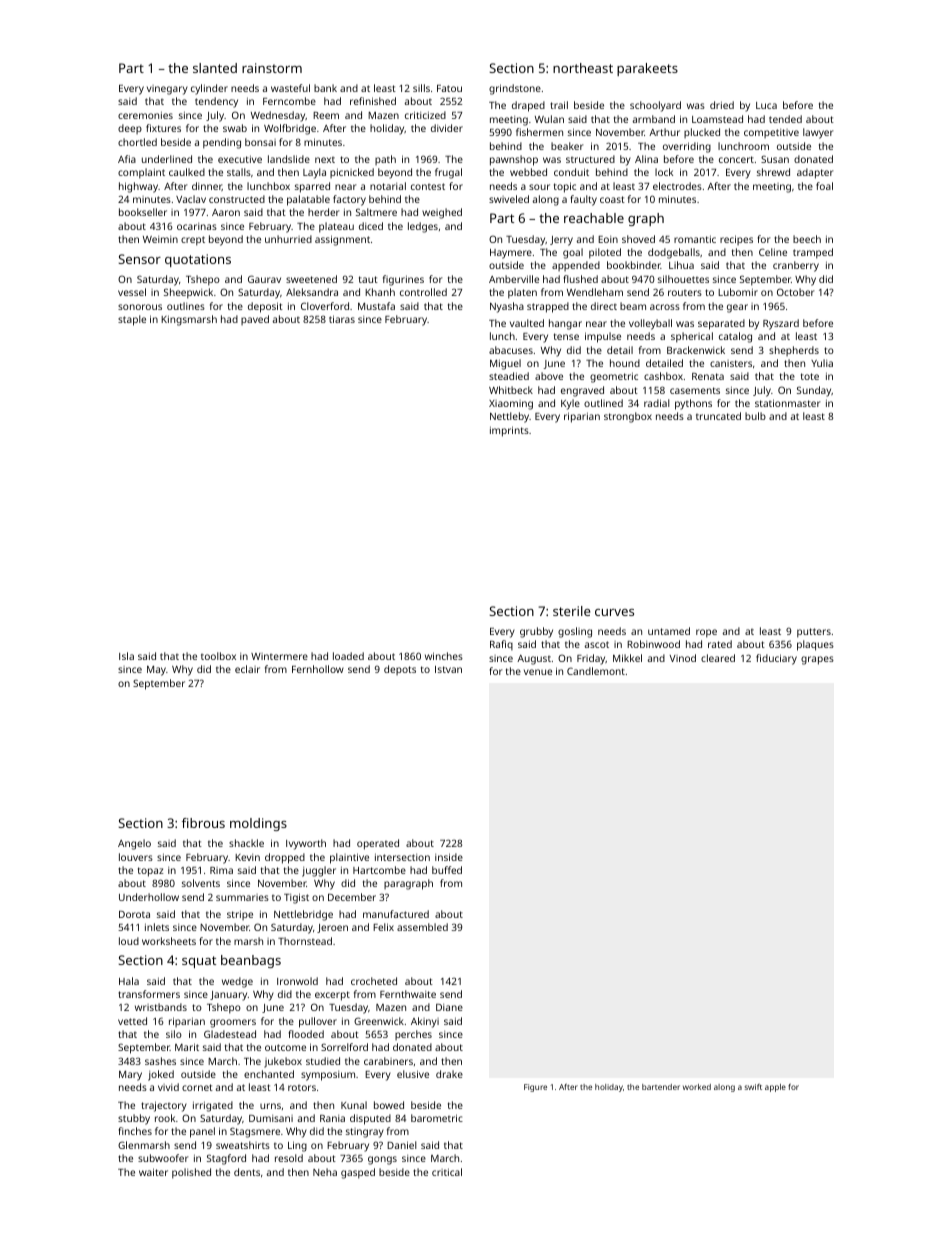 The image size is (952, 1233). I want to click on Candlemont, so click(596, 671).
